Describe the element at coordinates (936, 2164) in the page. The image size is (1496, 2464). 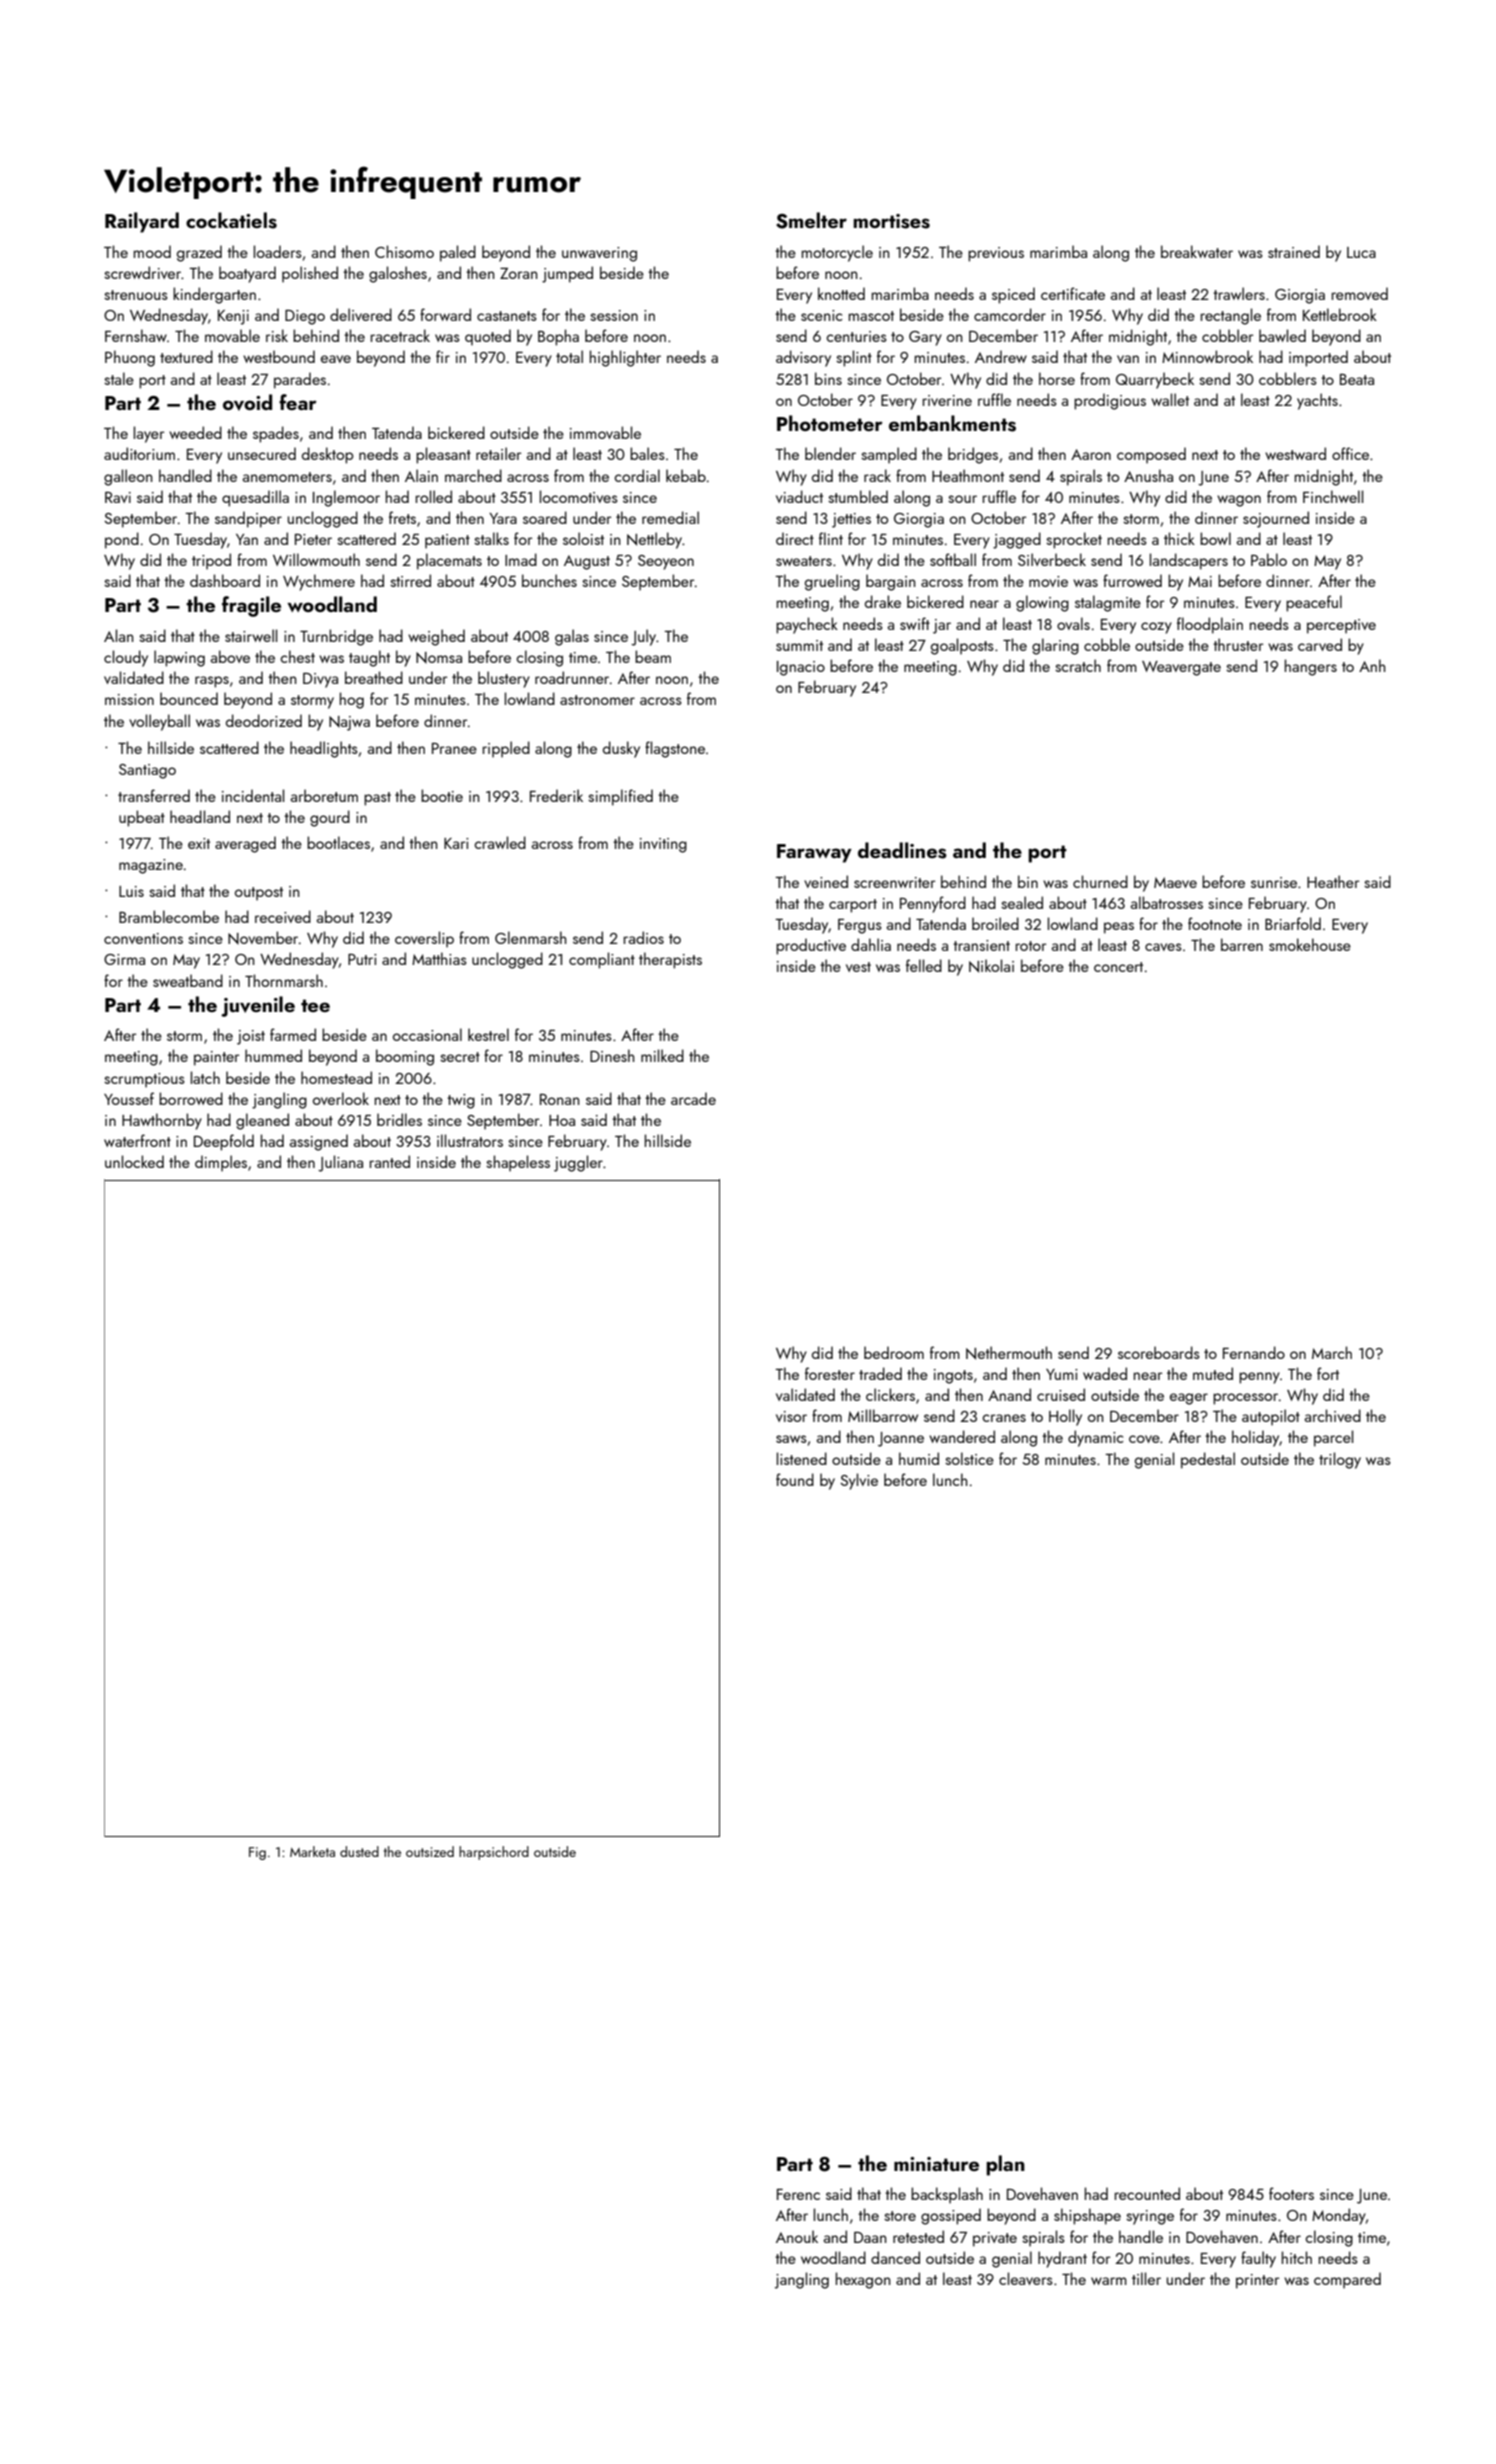
I see `miniature` at that location.
